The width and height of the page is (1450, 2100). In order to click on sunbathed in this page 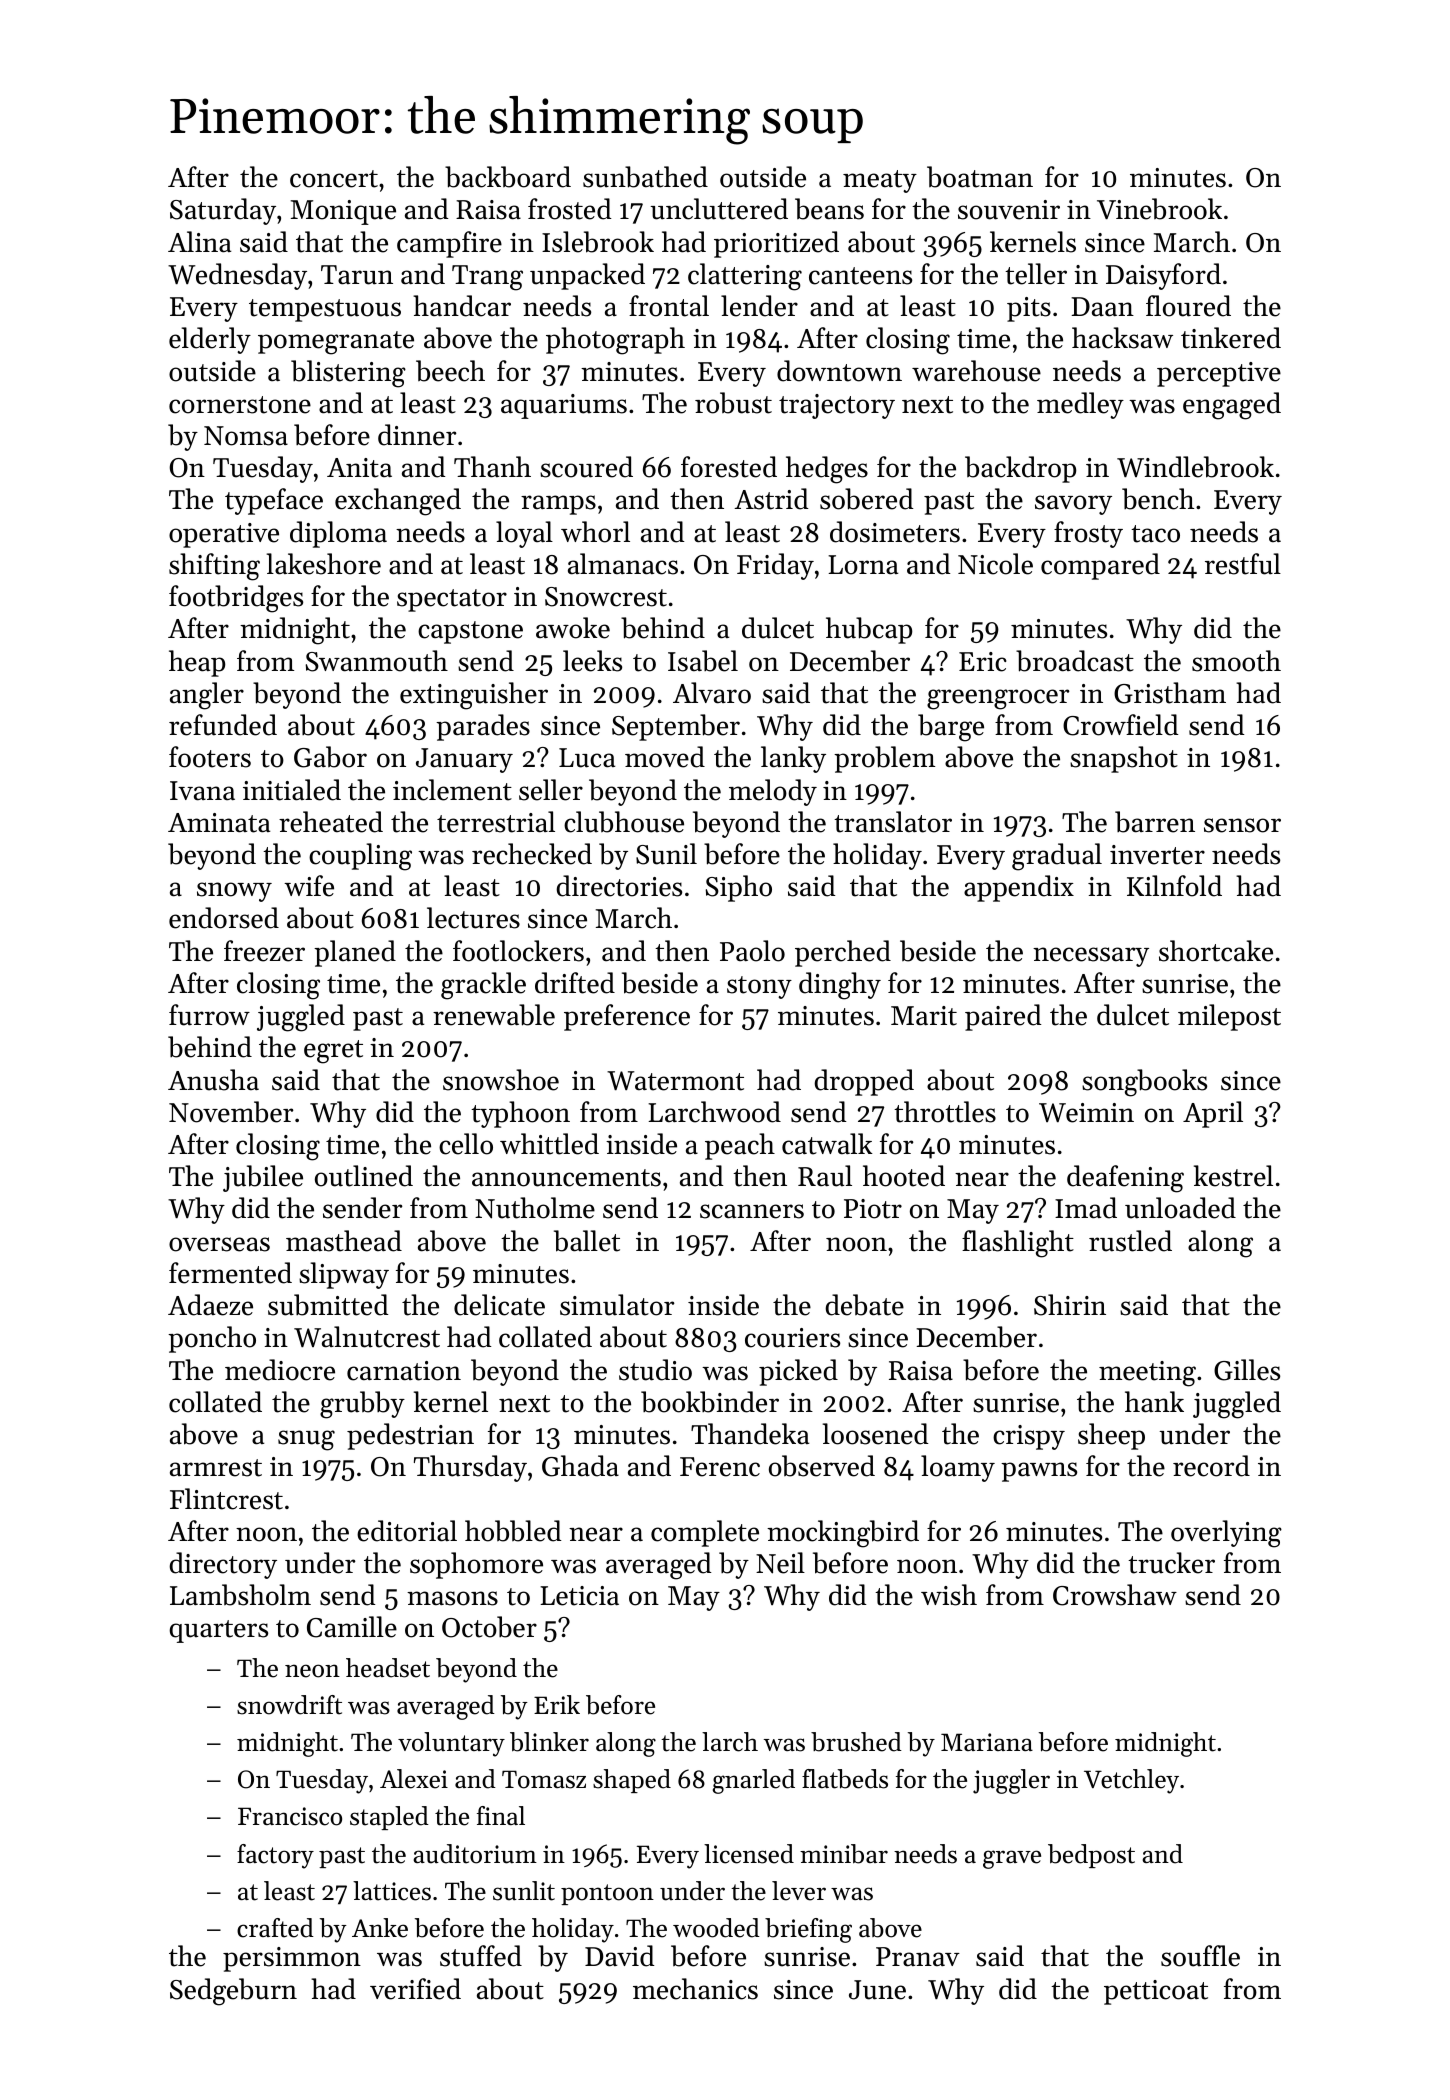, I will do `click(645, 177)`.
